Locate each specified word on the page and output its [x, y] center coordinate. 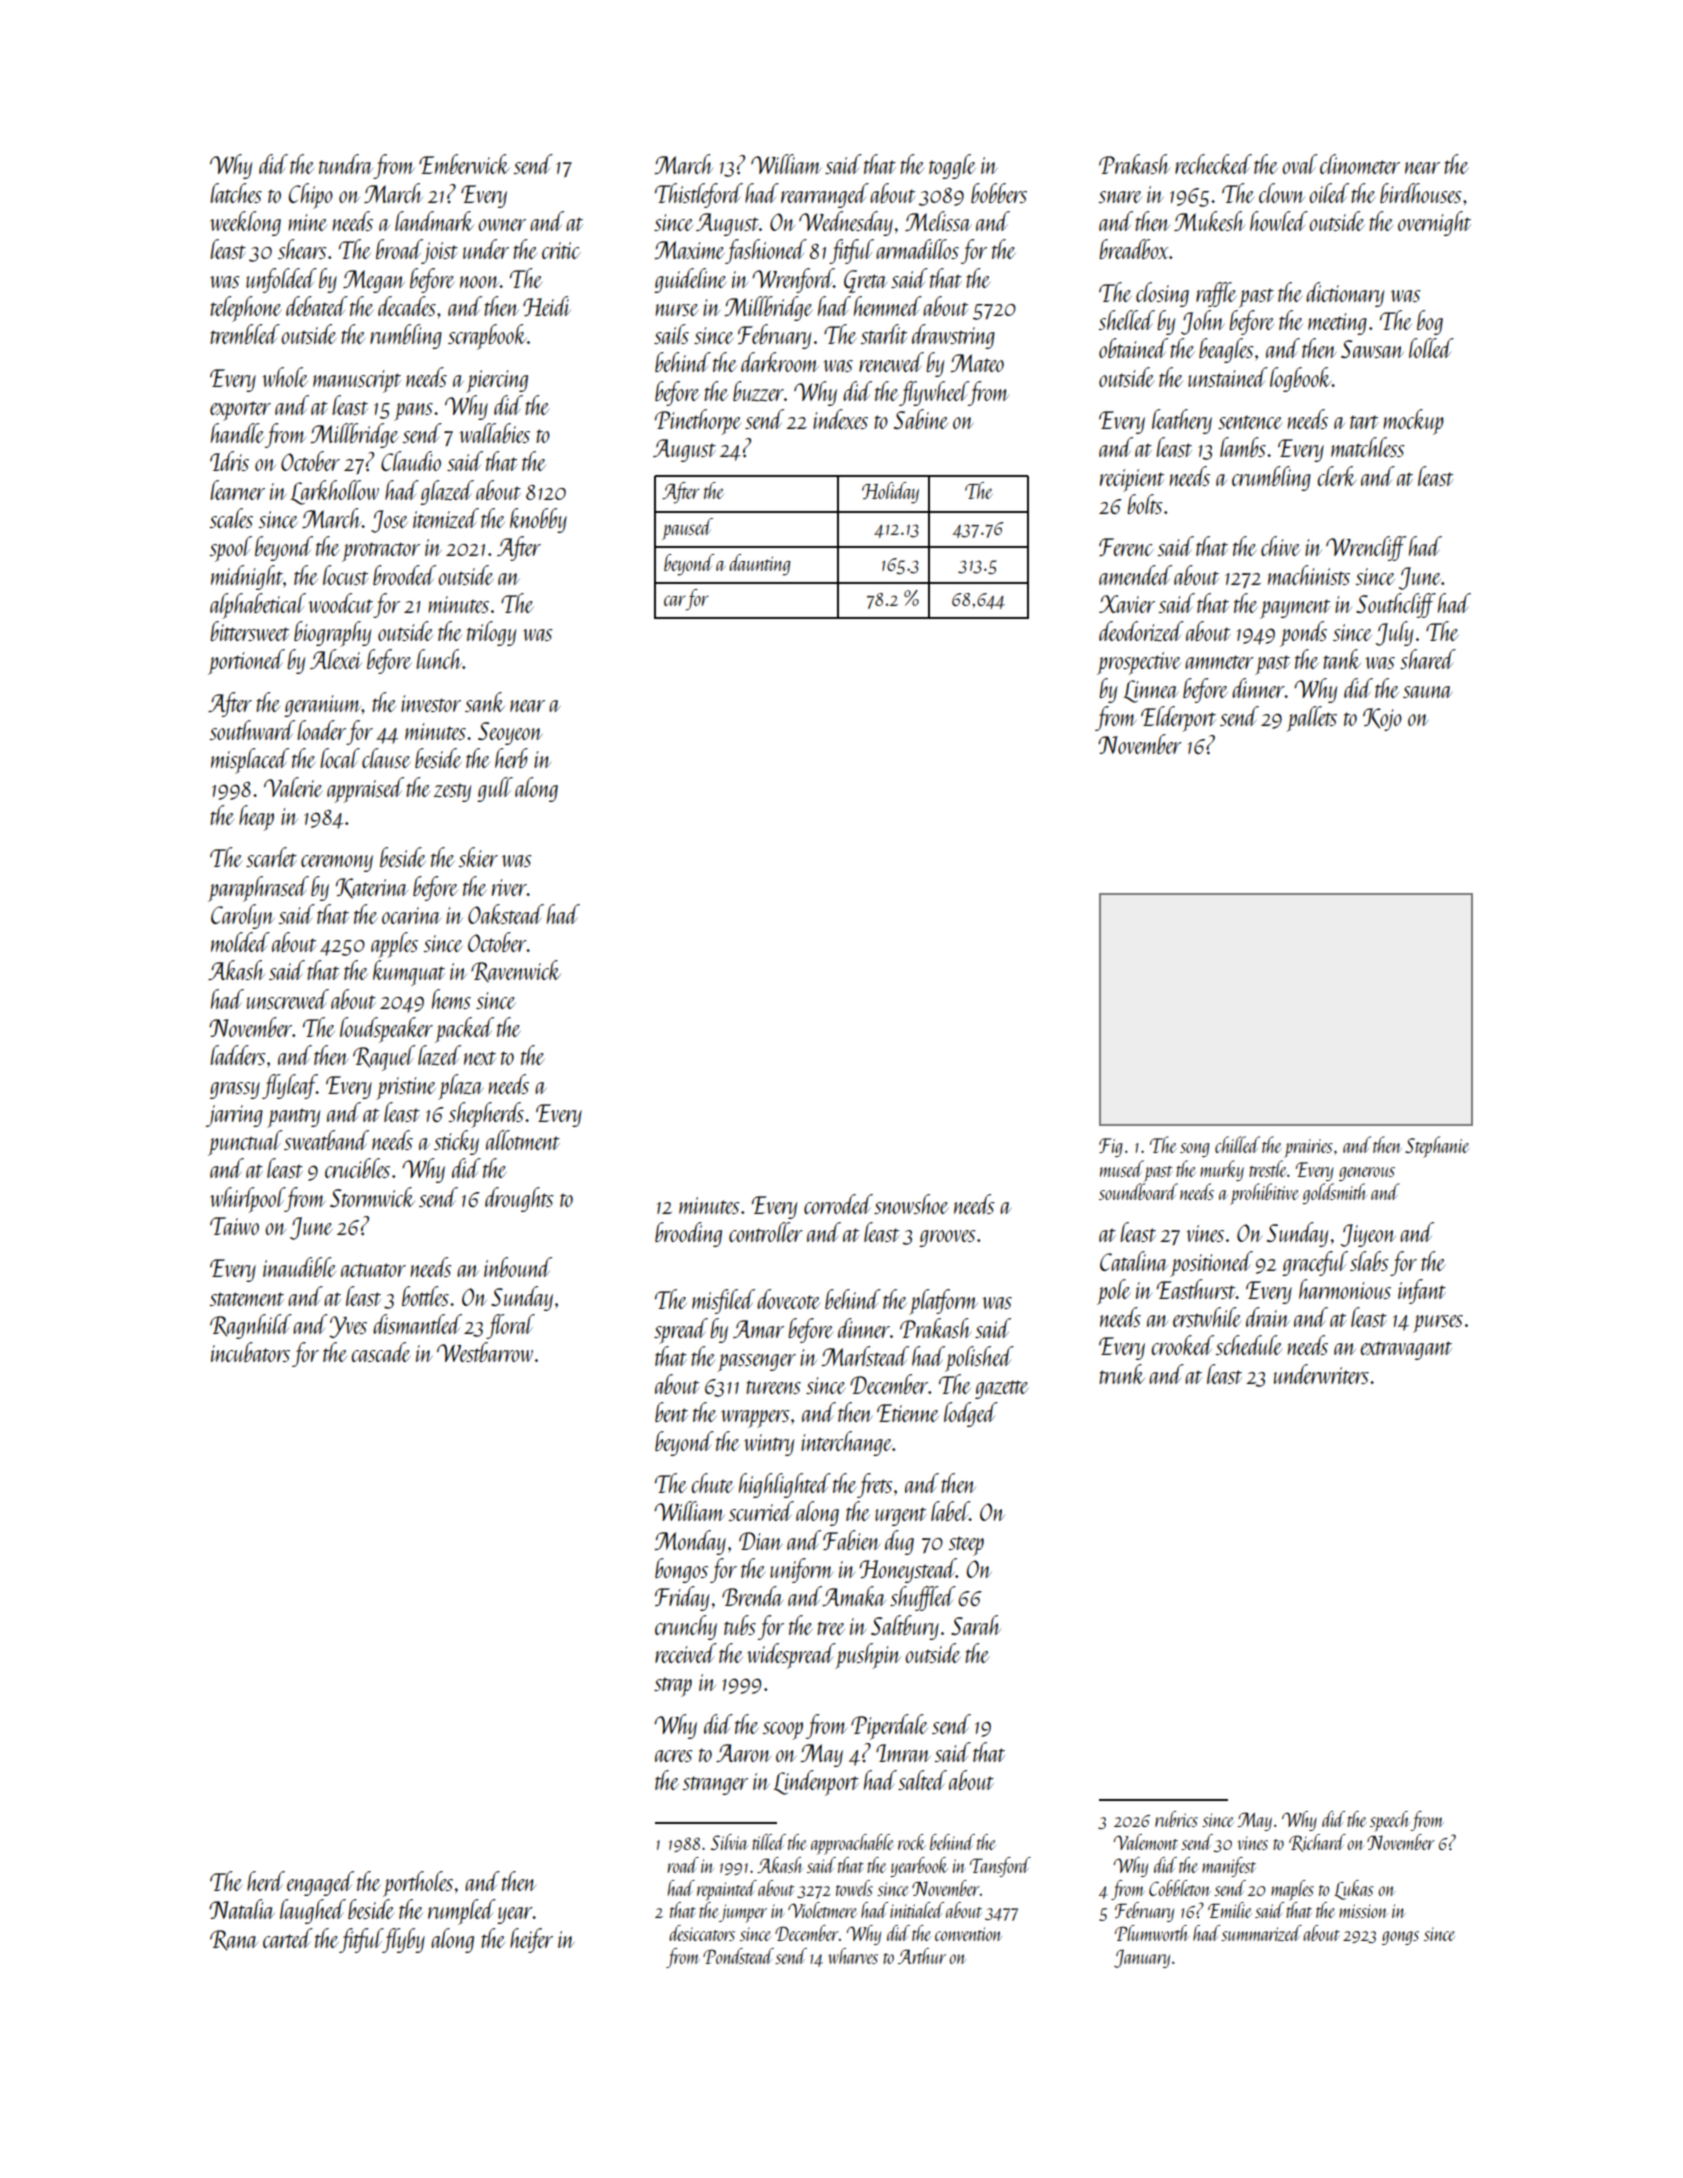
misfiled [723, 1301]
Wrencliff [1366, 548]
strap [673, 1687]
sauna [1427, 692]
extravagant [1406, 1350]
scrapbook [487, 337]
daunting [759, 565]
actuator [373, 1270]
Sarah [976, 1625]
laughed [313, 1911]
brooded [404, 575]
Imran [903, 1753]
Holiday [890, 493]
